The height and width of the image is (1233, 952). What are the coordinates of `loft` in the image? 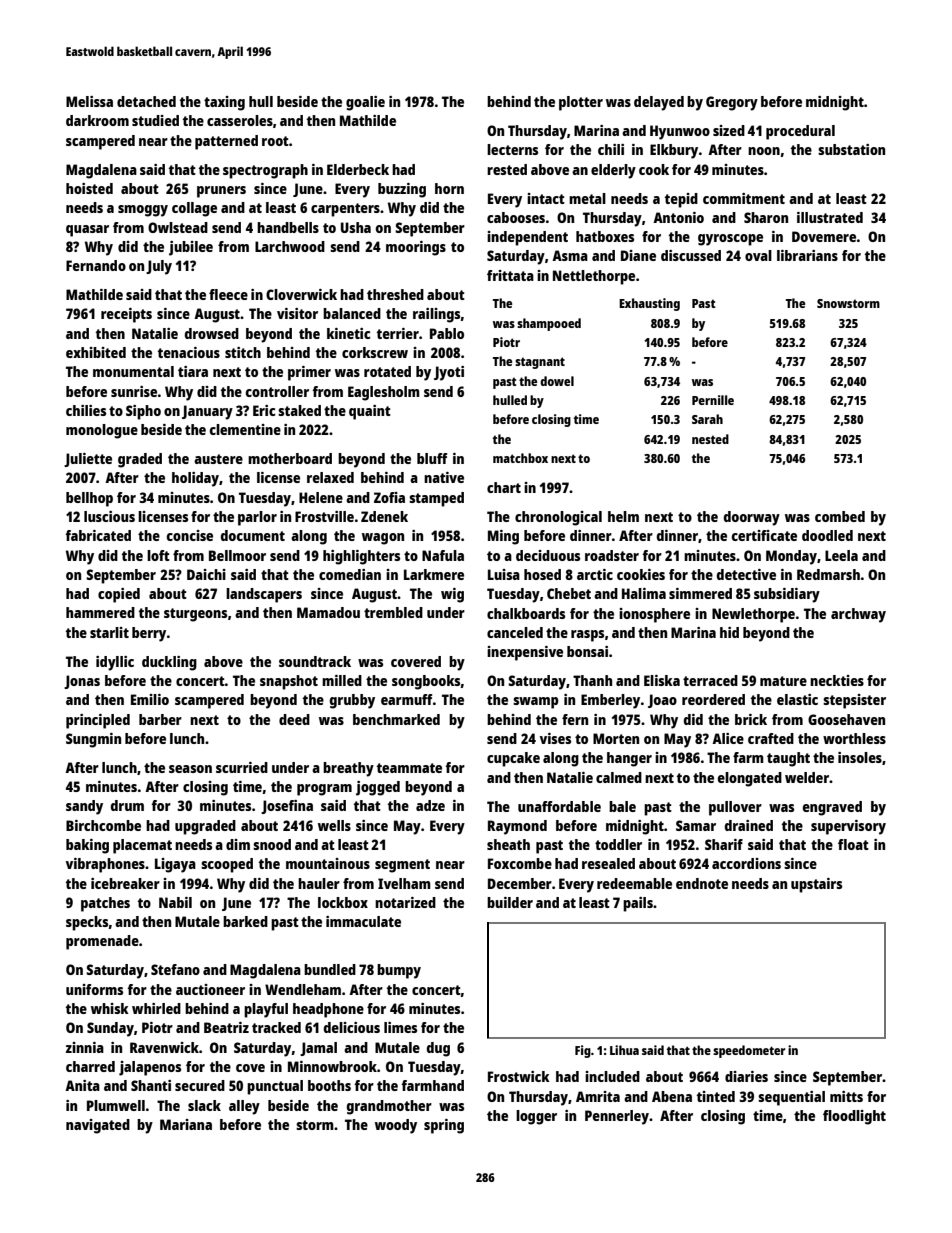 It's located at (158, 555).
